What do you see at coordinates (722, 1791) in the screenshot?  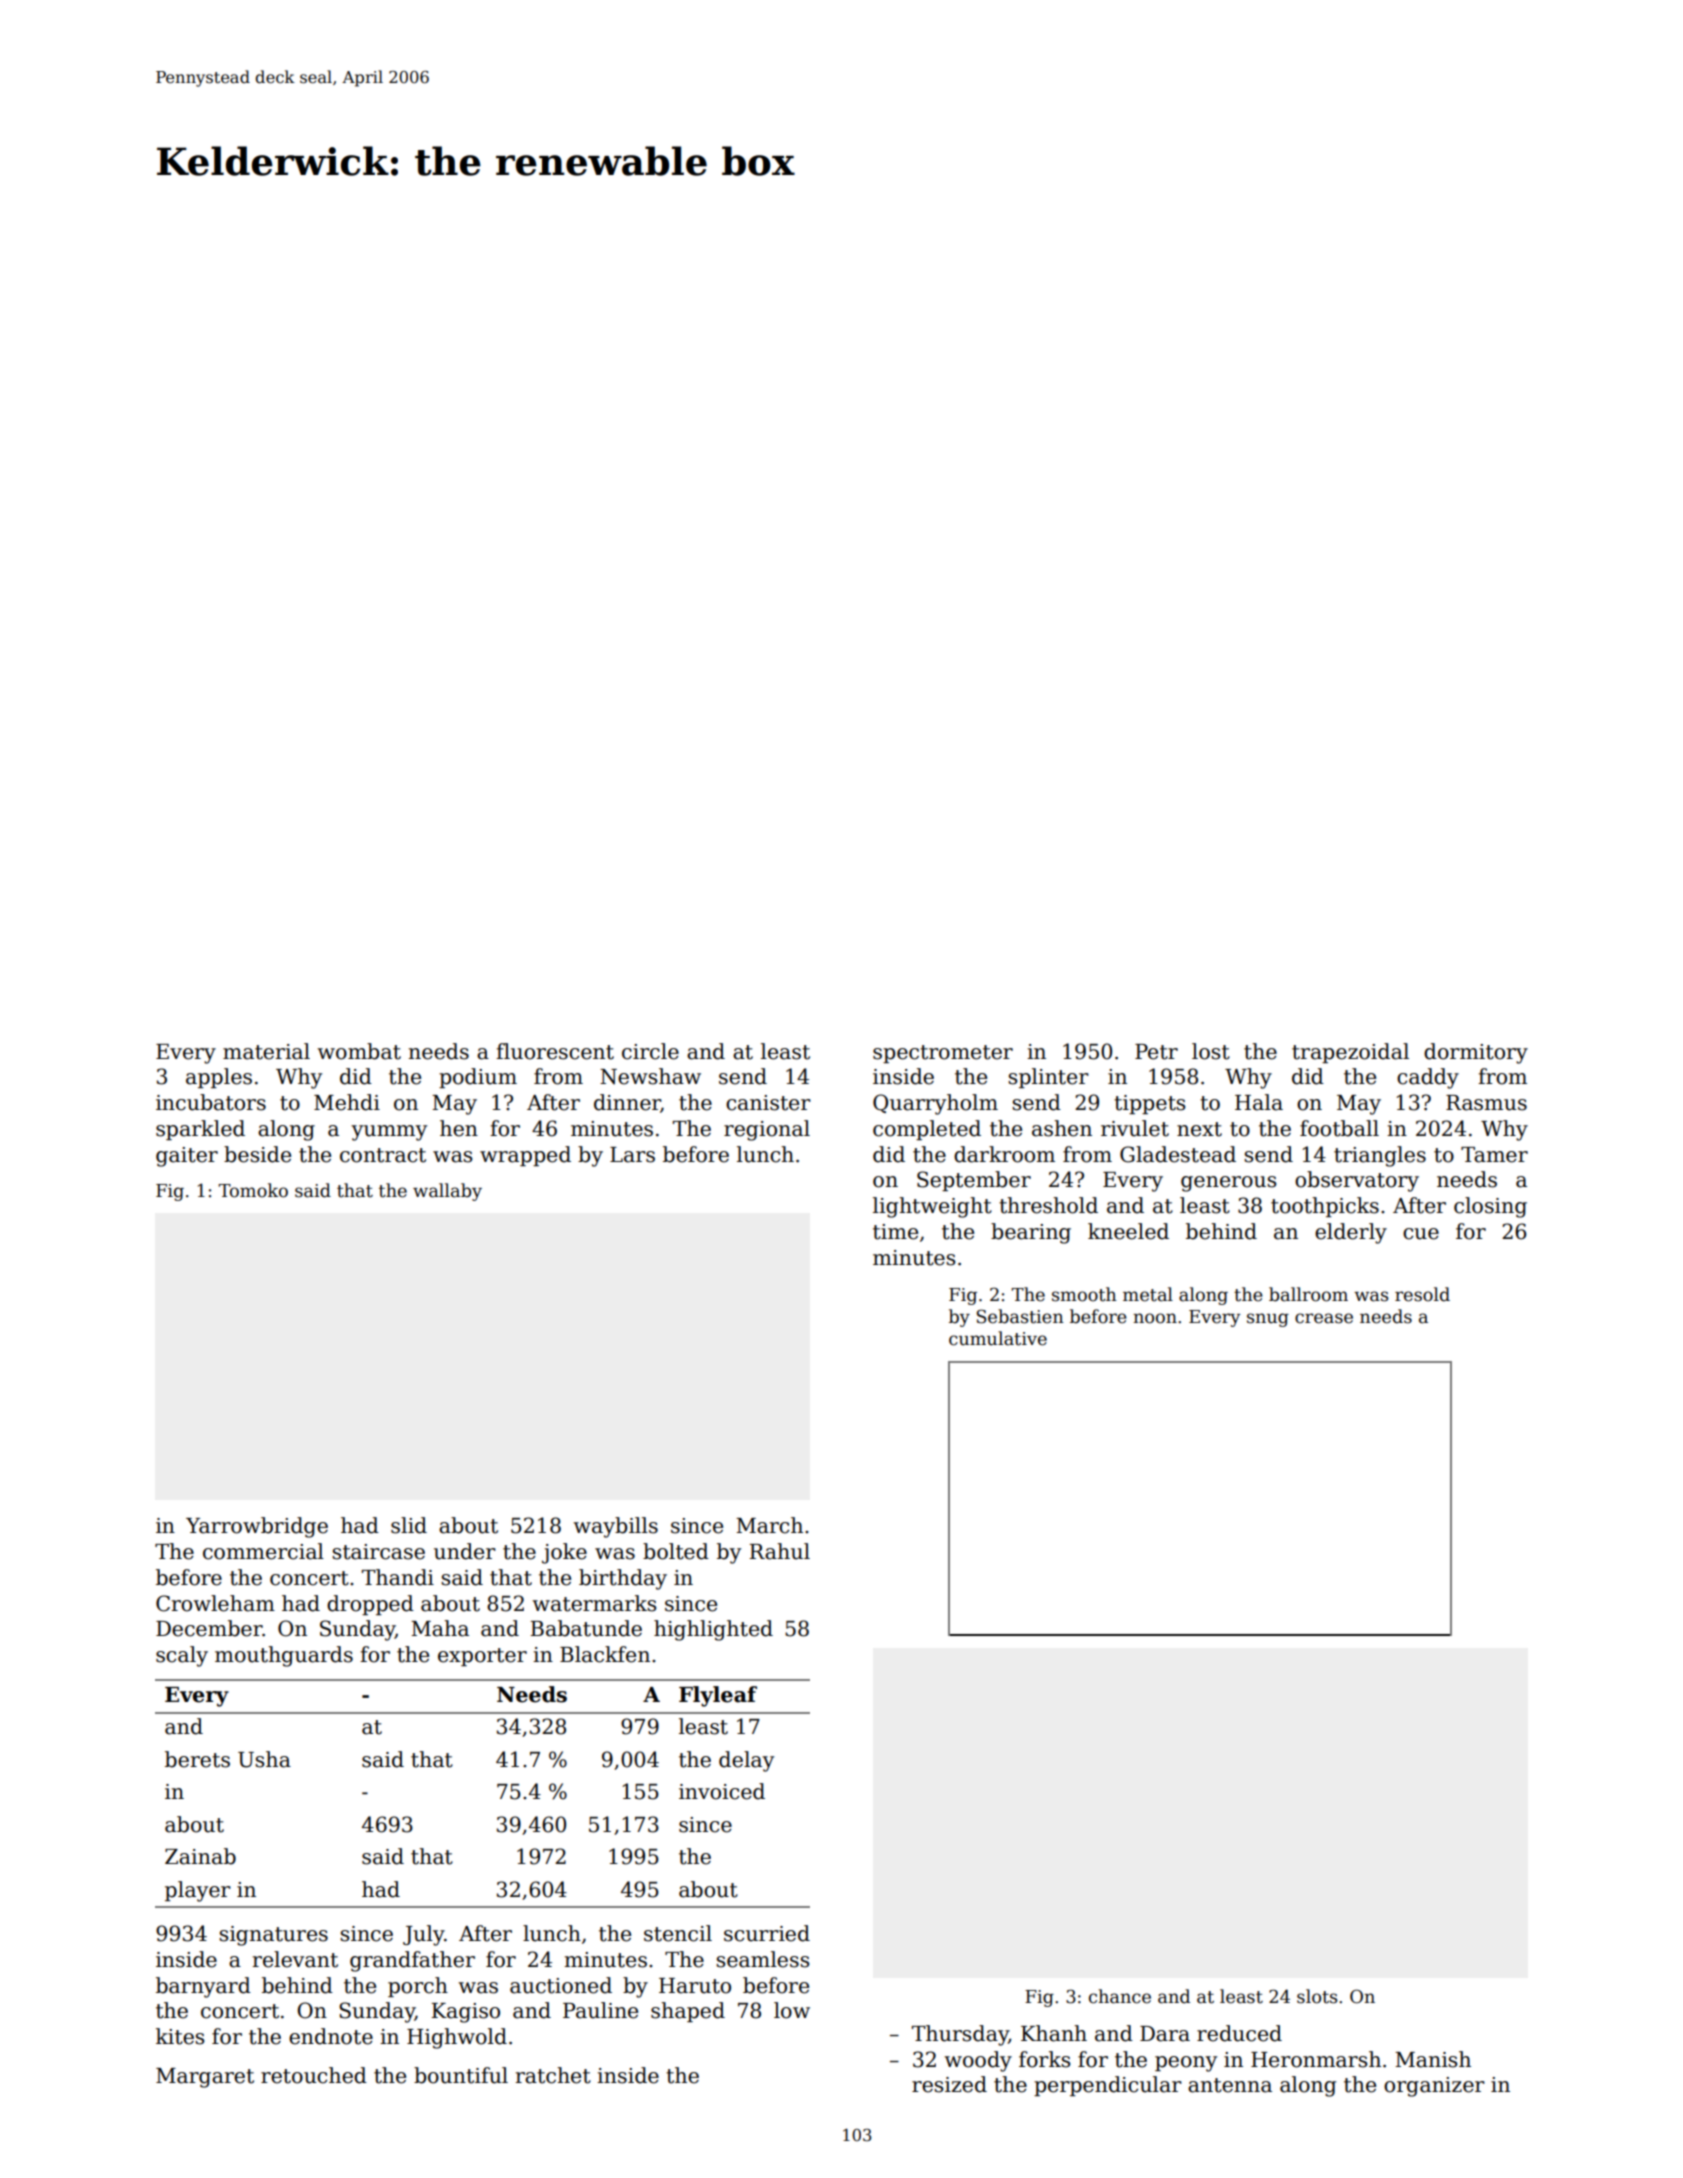 I see `invoiced` at bounding box center [722, 1791].
